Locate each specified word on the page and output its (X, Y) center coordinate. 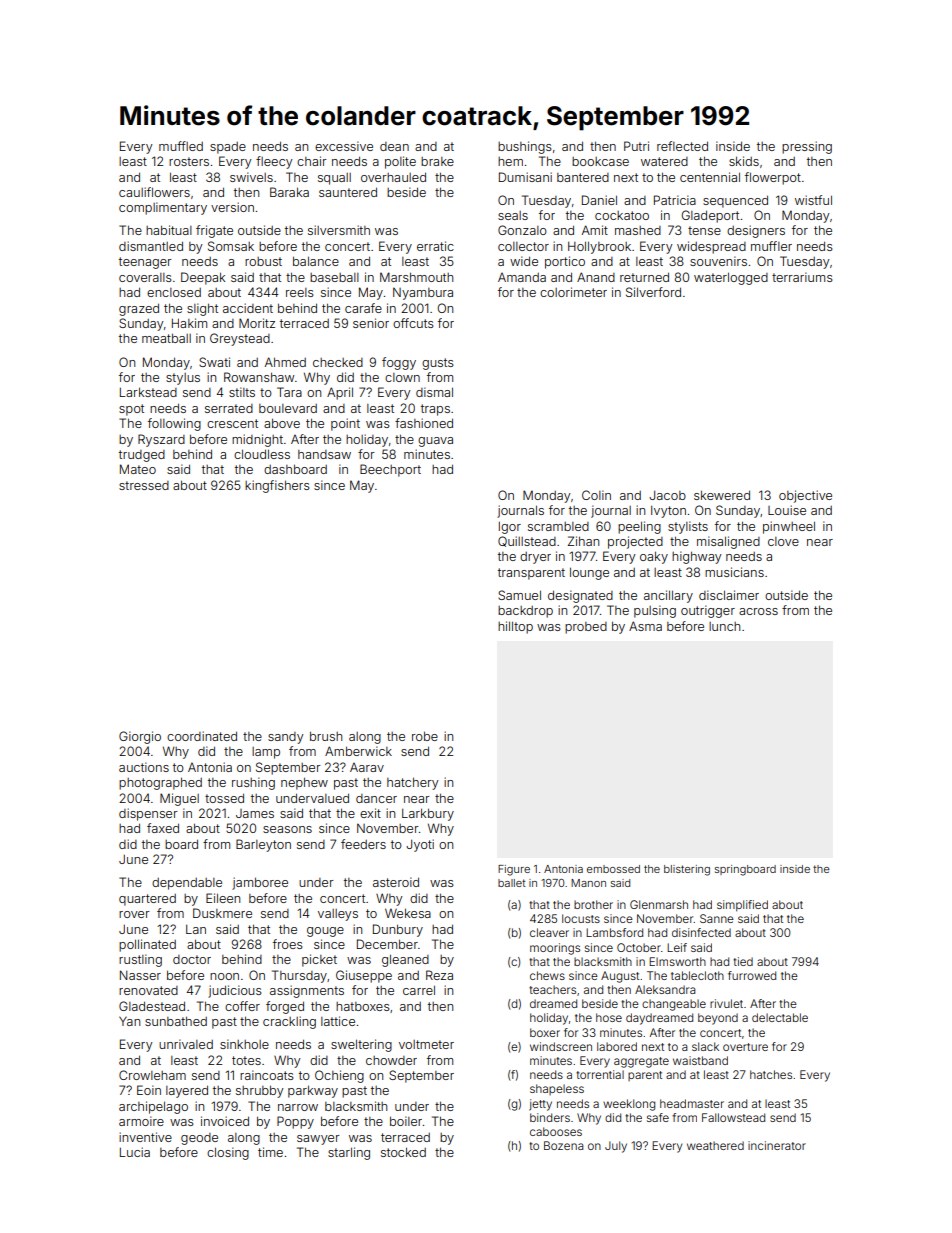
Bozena (564, 1145)
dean (394, 146)
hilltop (515, 627)
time (270, 1152)
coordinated (202, 736)
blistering (687, 870)
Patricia (675, 200)
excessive (344, 146)
